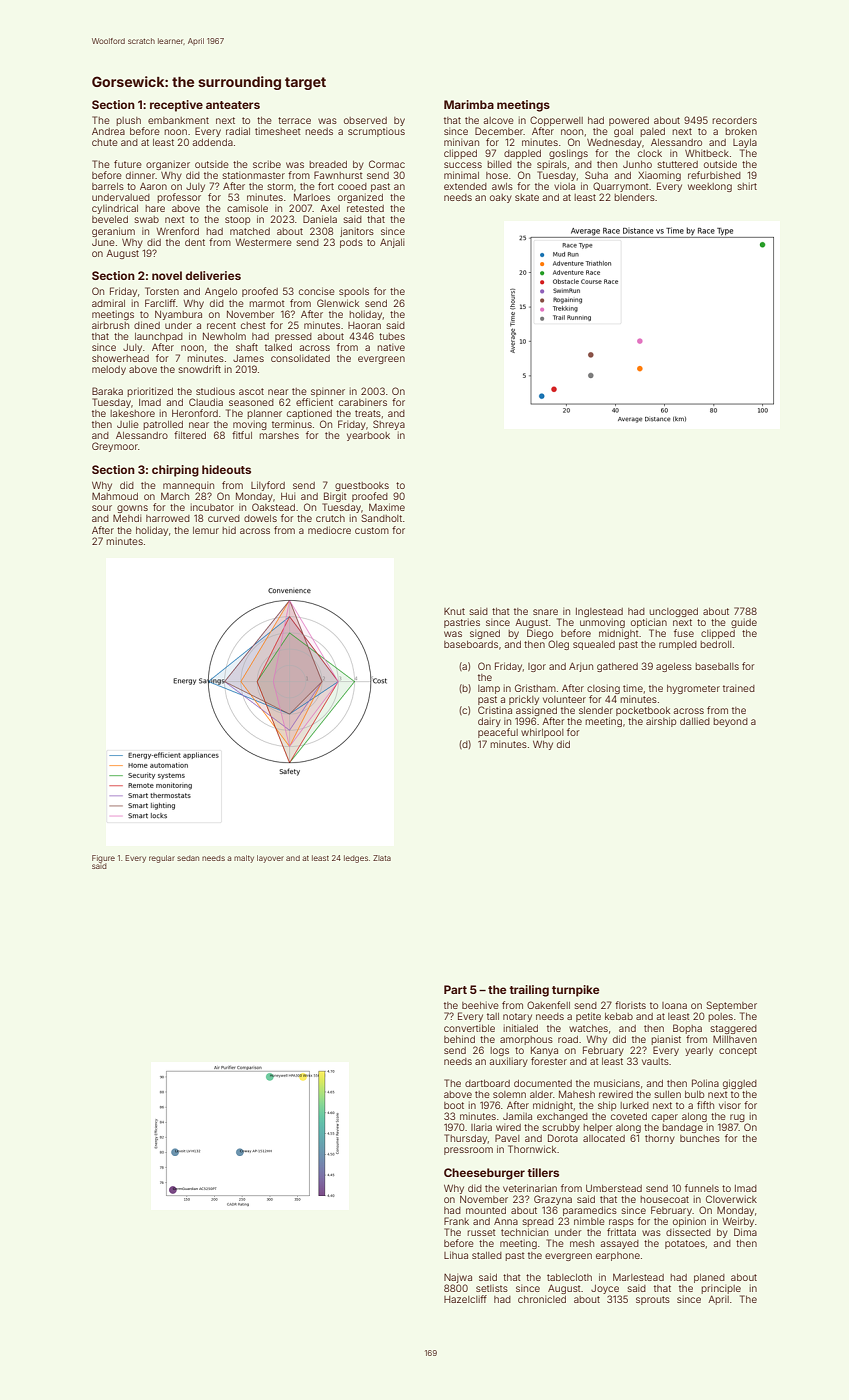 Image resolution: width=849 pixels, height=1400 pixels. I want to click on beyond, so click(730, 722).
